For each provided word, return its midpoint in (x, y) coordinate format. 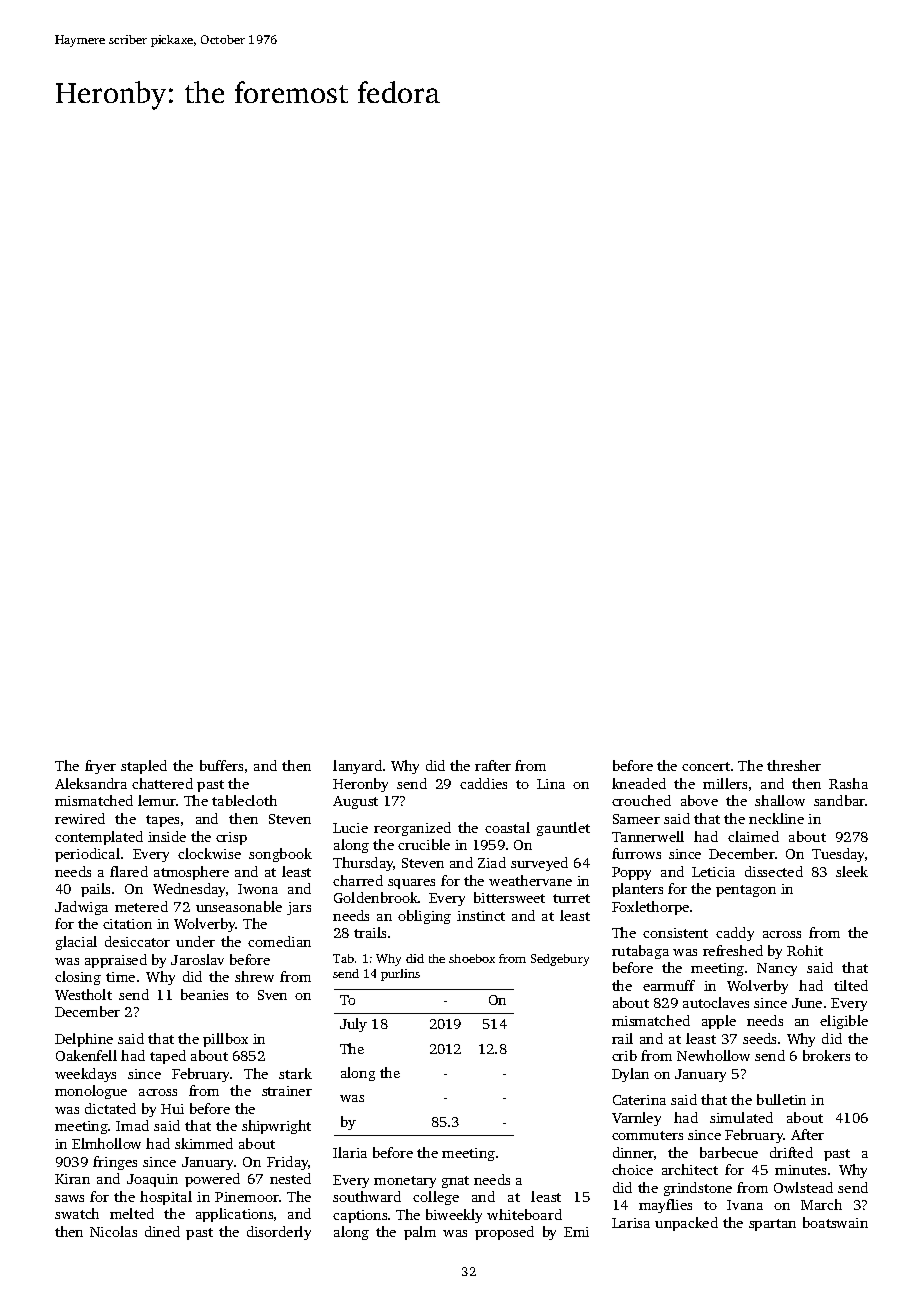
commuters (647, 1135)
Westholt (83, 994)
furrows (636, 853)
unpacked (686, 1224)
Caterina (639, 1100)
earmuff (669, 985)
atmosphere (191, 873)
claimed (753, 836)
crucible (424, 844)
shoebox (472, 958)
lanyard (357, 767)
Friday (288, 1163)
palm (420, 1233)
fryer (100, 767)
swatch (77, 1213)
